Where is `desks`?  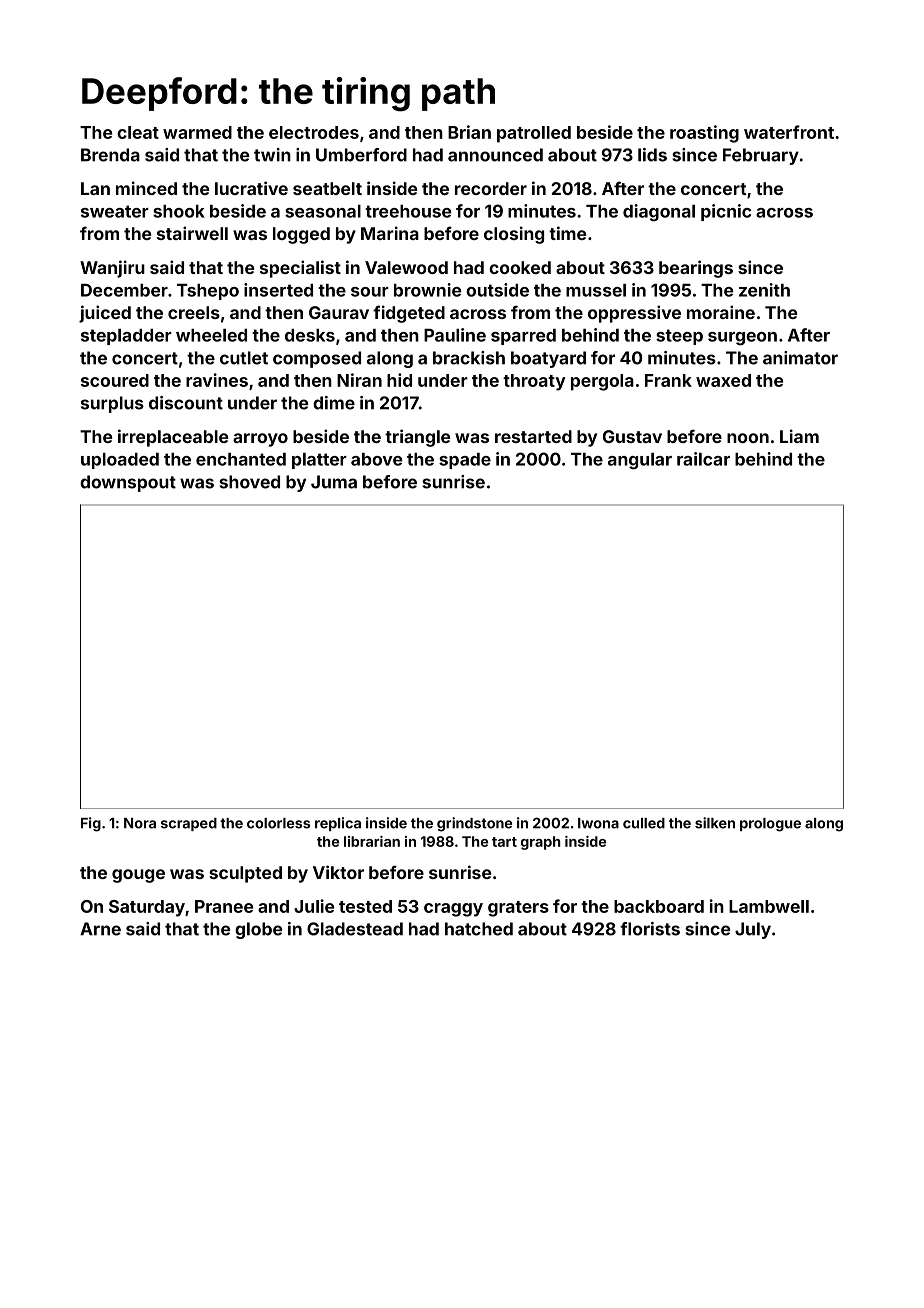
desks is located at coordinates (310, 335).
